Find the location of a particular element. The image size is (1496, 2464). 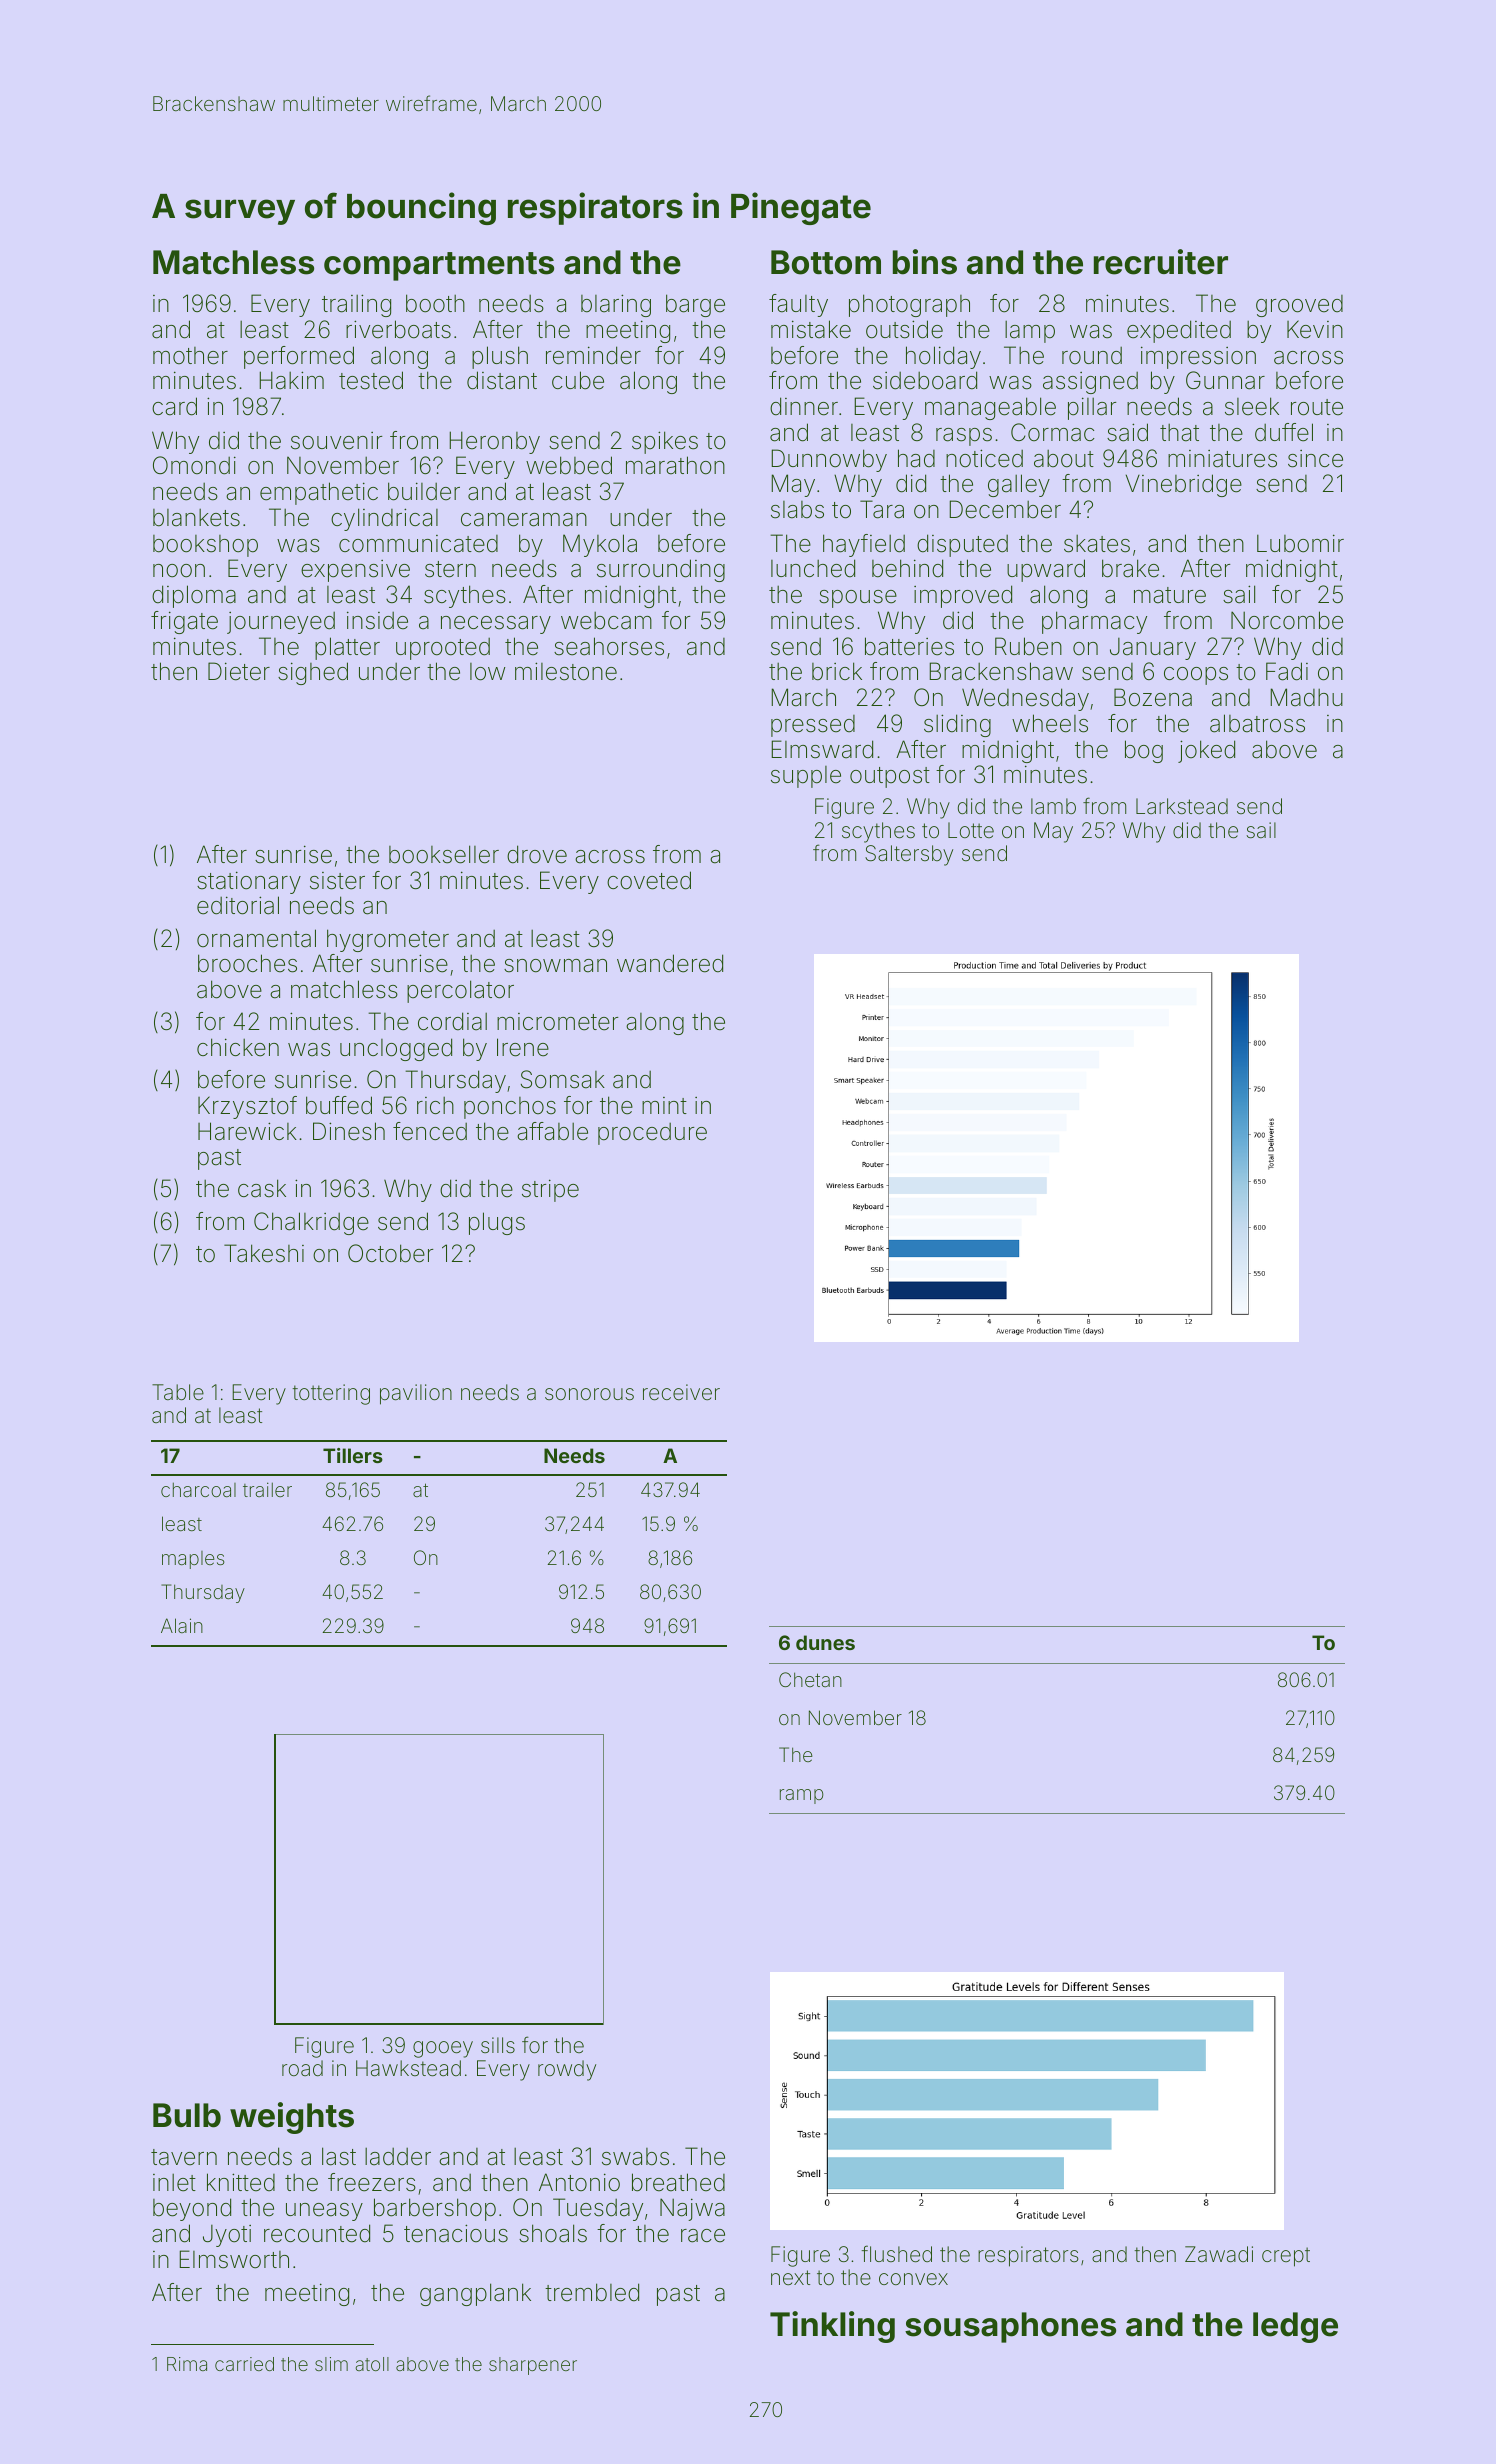

webbed is located at coordinates (569, 465).
